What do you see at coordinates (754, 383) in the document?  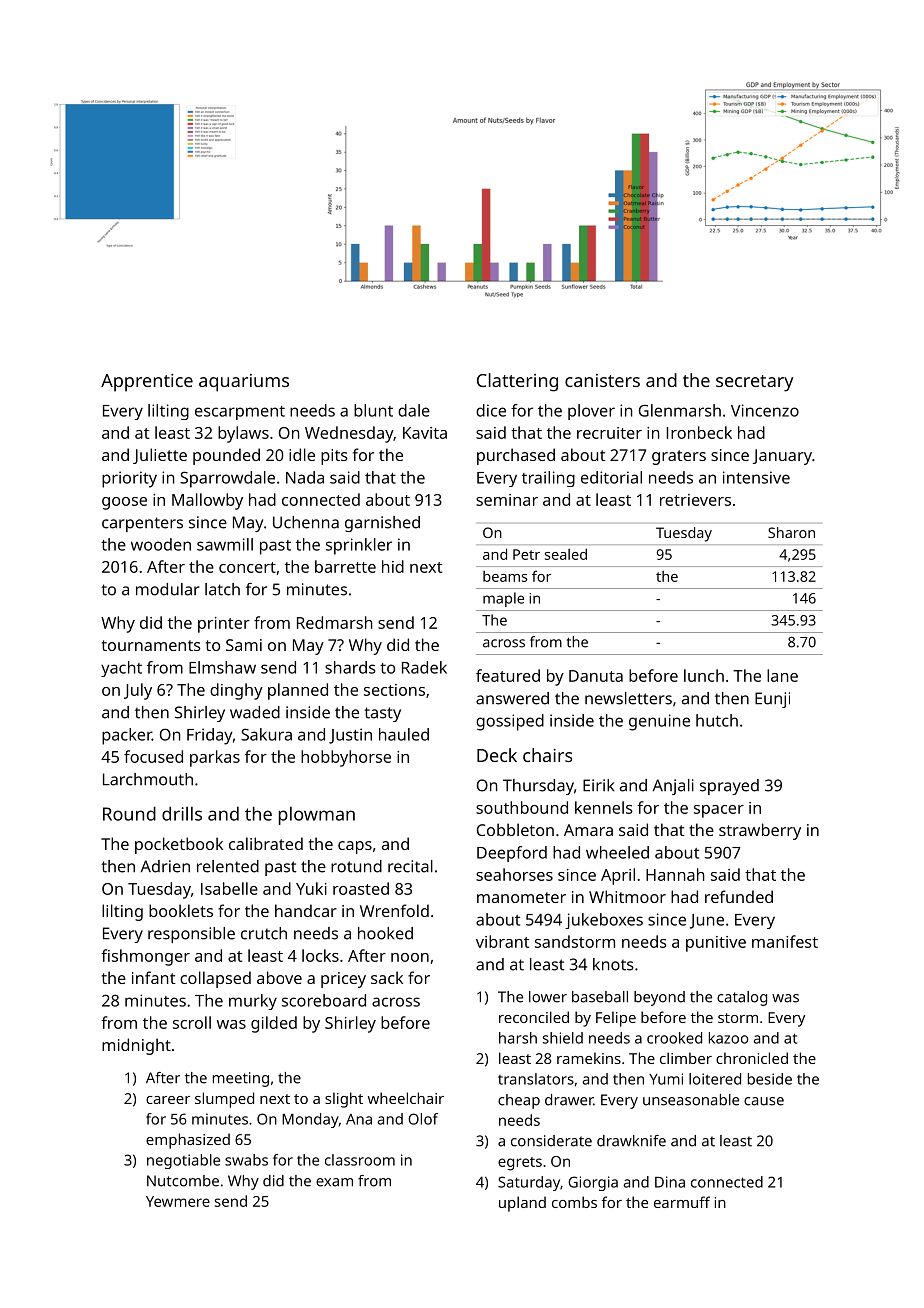 I see `secretary` at bounding box center [754, 383].
